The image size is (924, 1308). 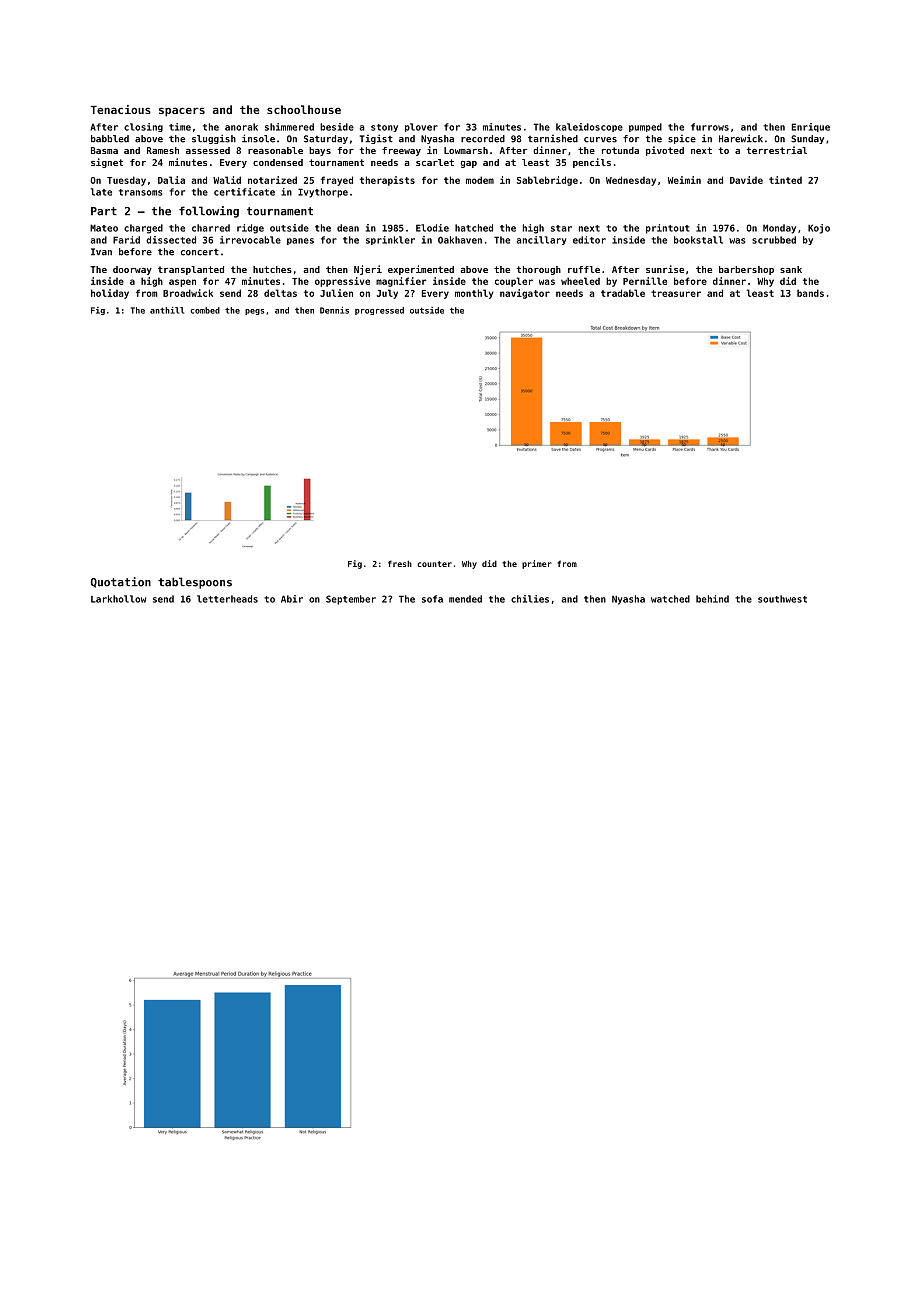 What do you see at coordinates (167, 310) in the screenshot?
I see `anthill` at bounding box center [167, 310].
